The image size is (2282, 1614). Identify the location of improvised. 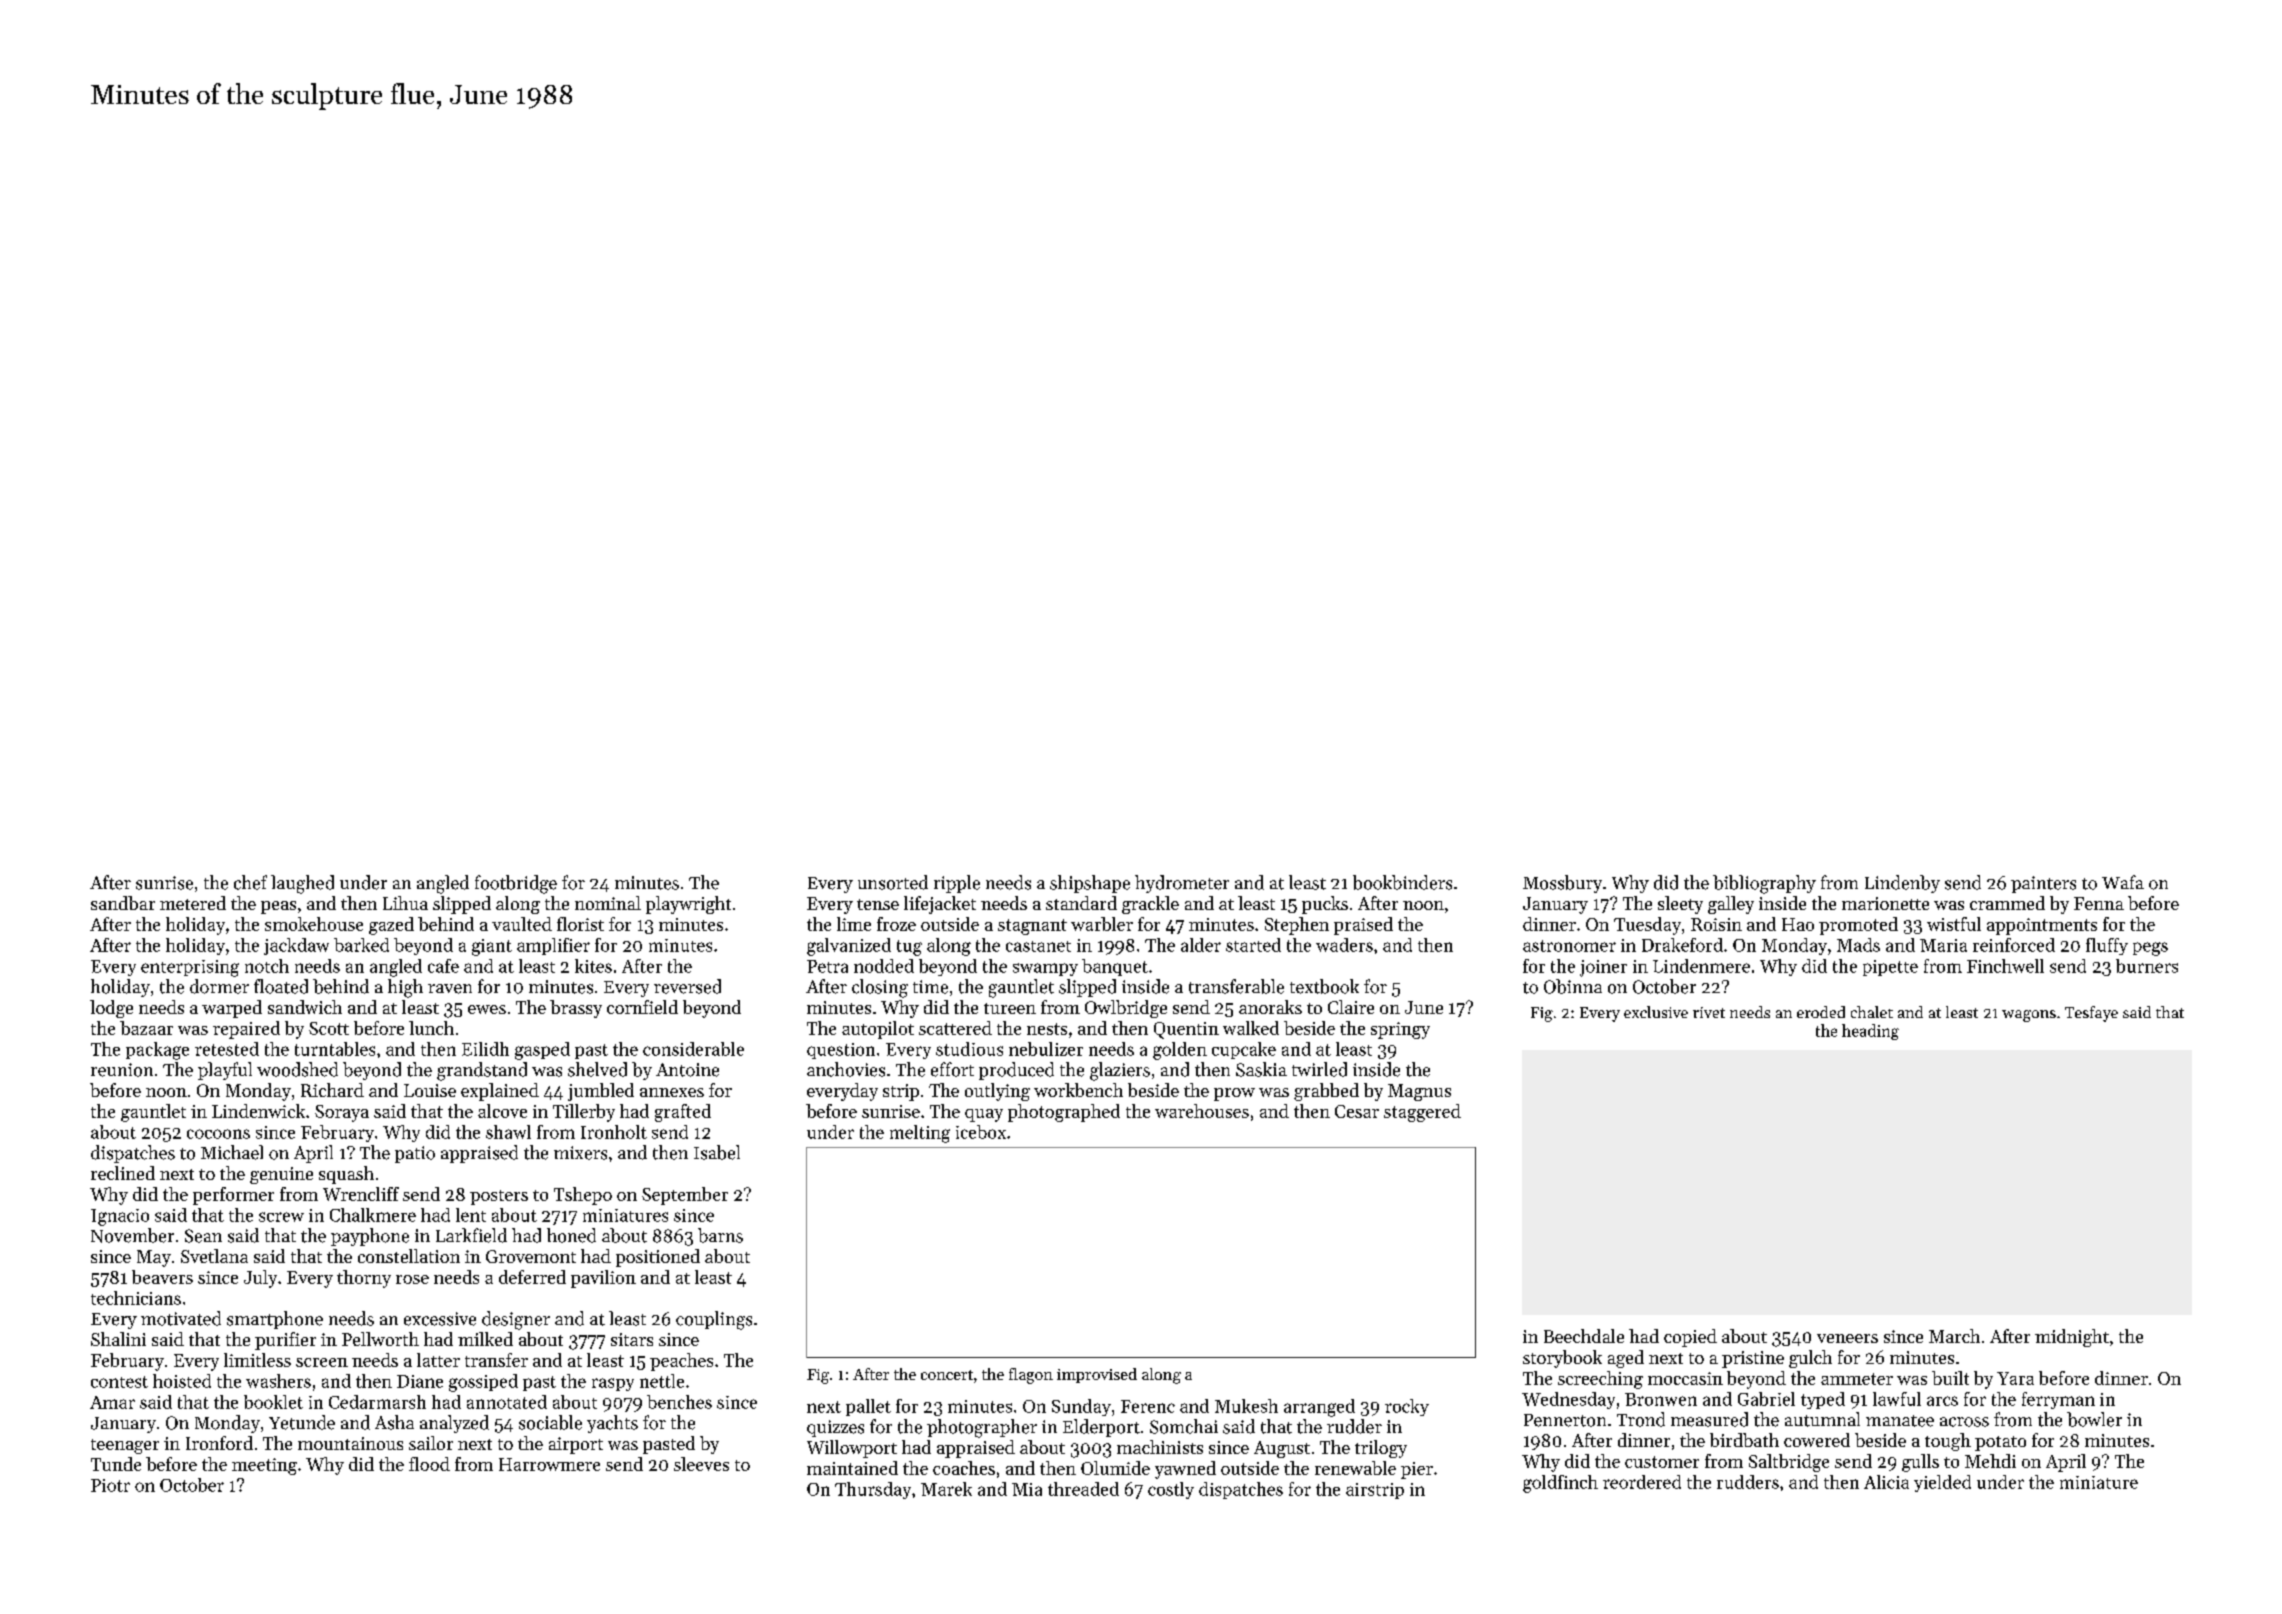
(1097, 1375).
